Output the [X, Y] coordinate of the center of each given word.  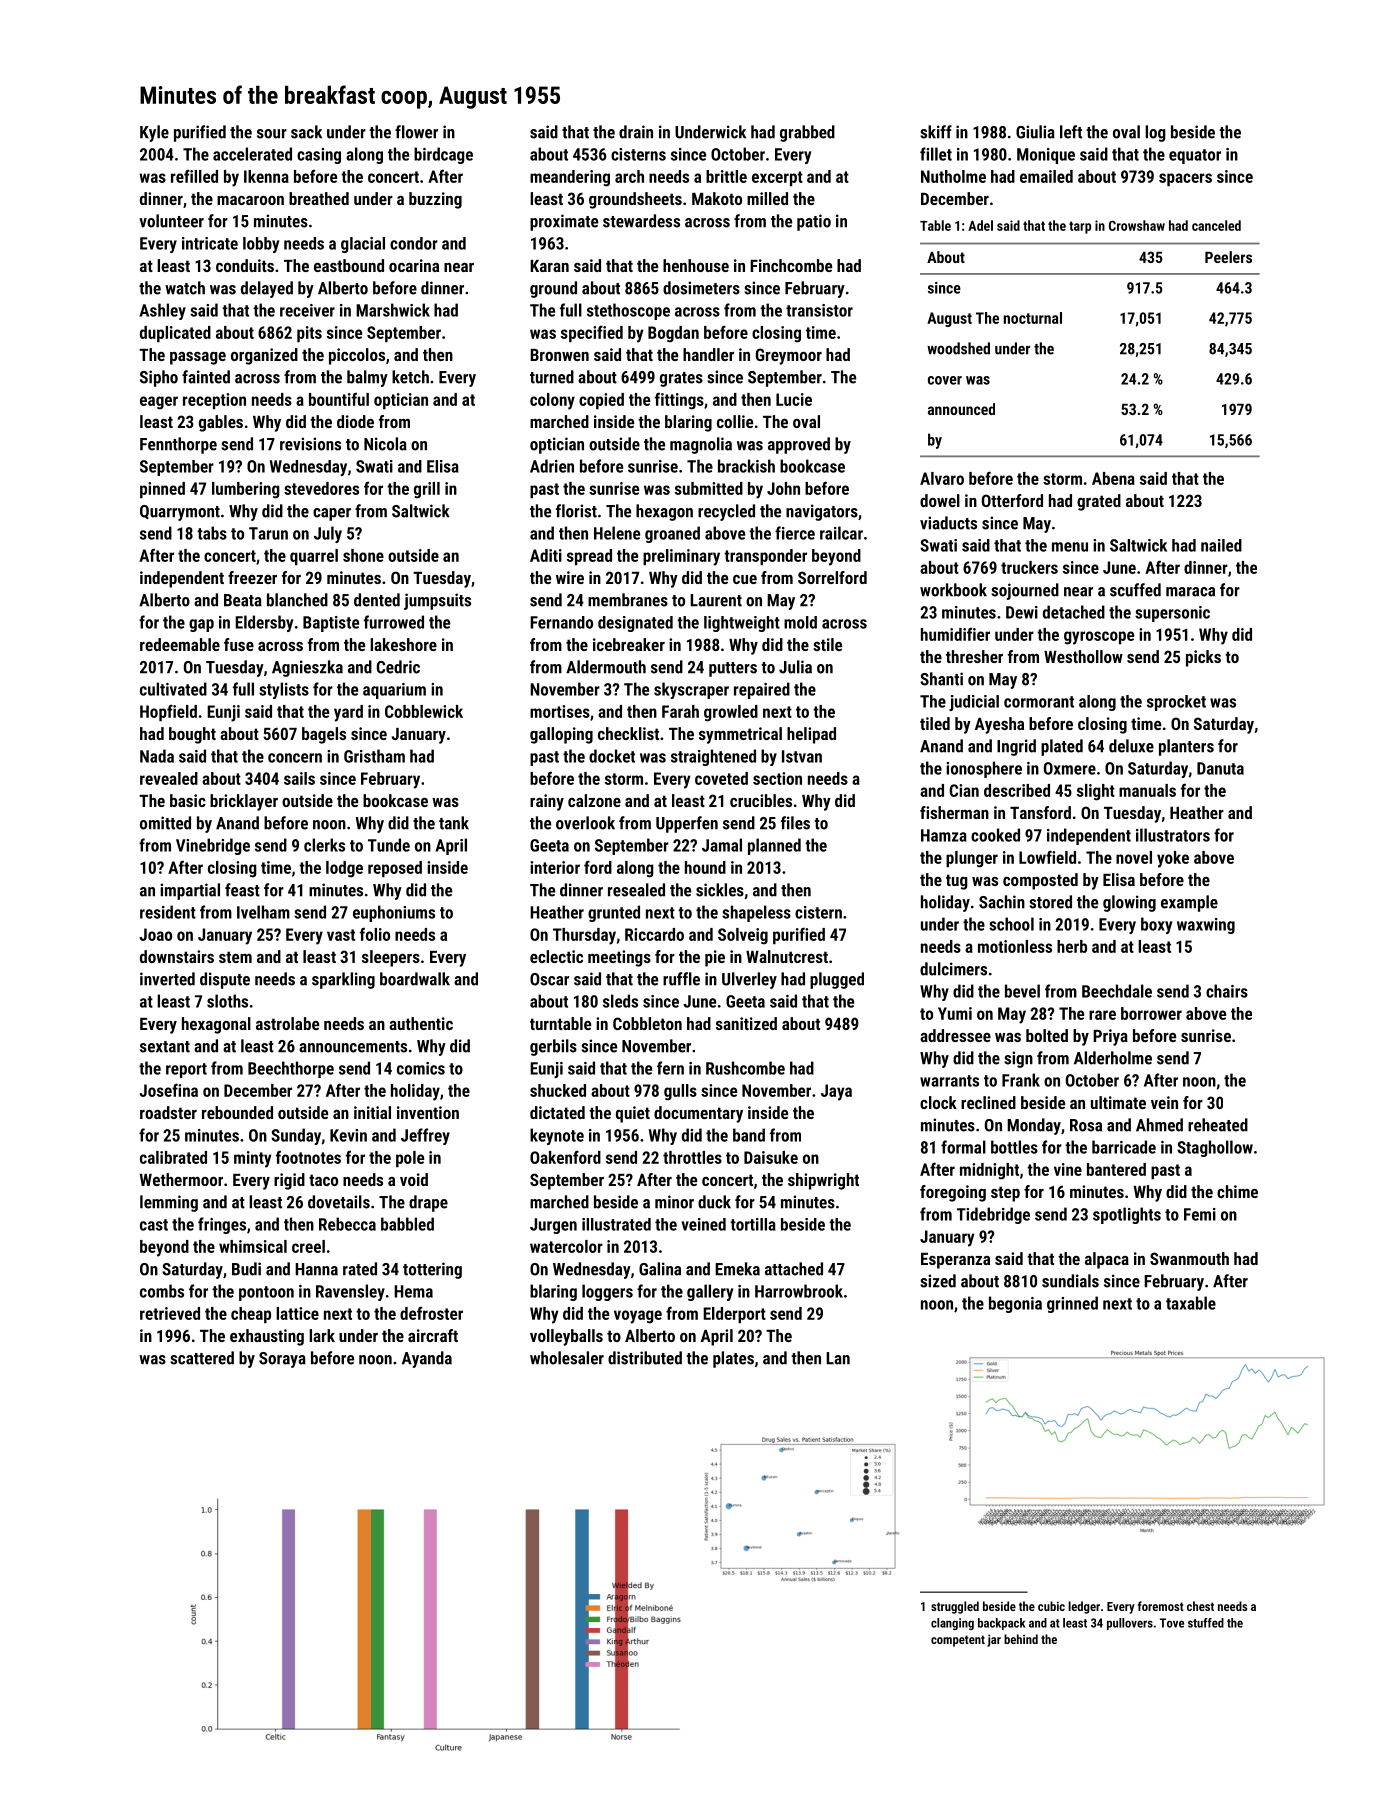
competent [958, 1641]
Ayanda [427, 1359]
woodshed [958, 348]
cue [745, 579]
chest [1200, 1606]
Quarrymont [180, 513]
